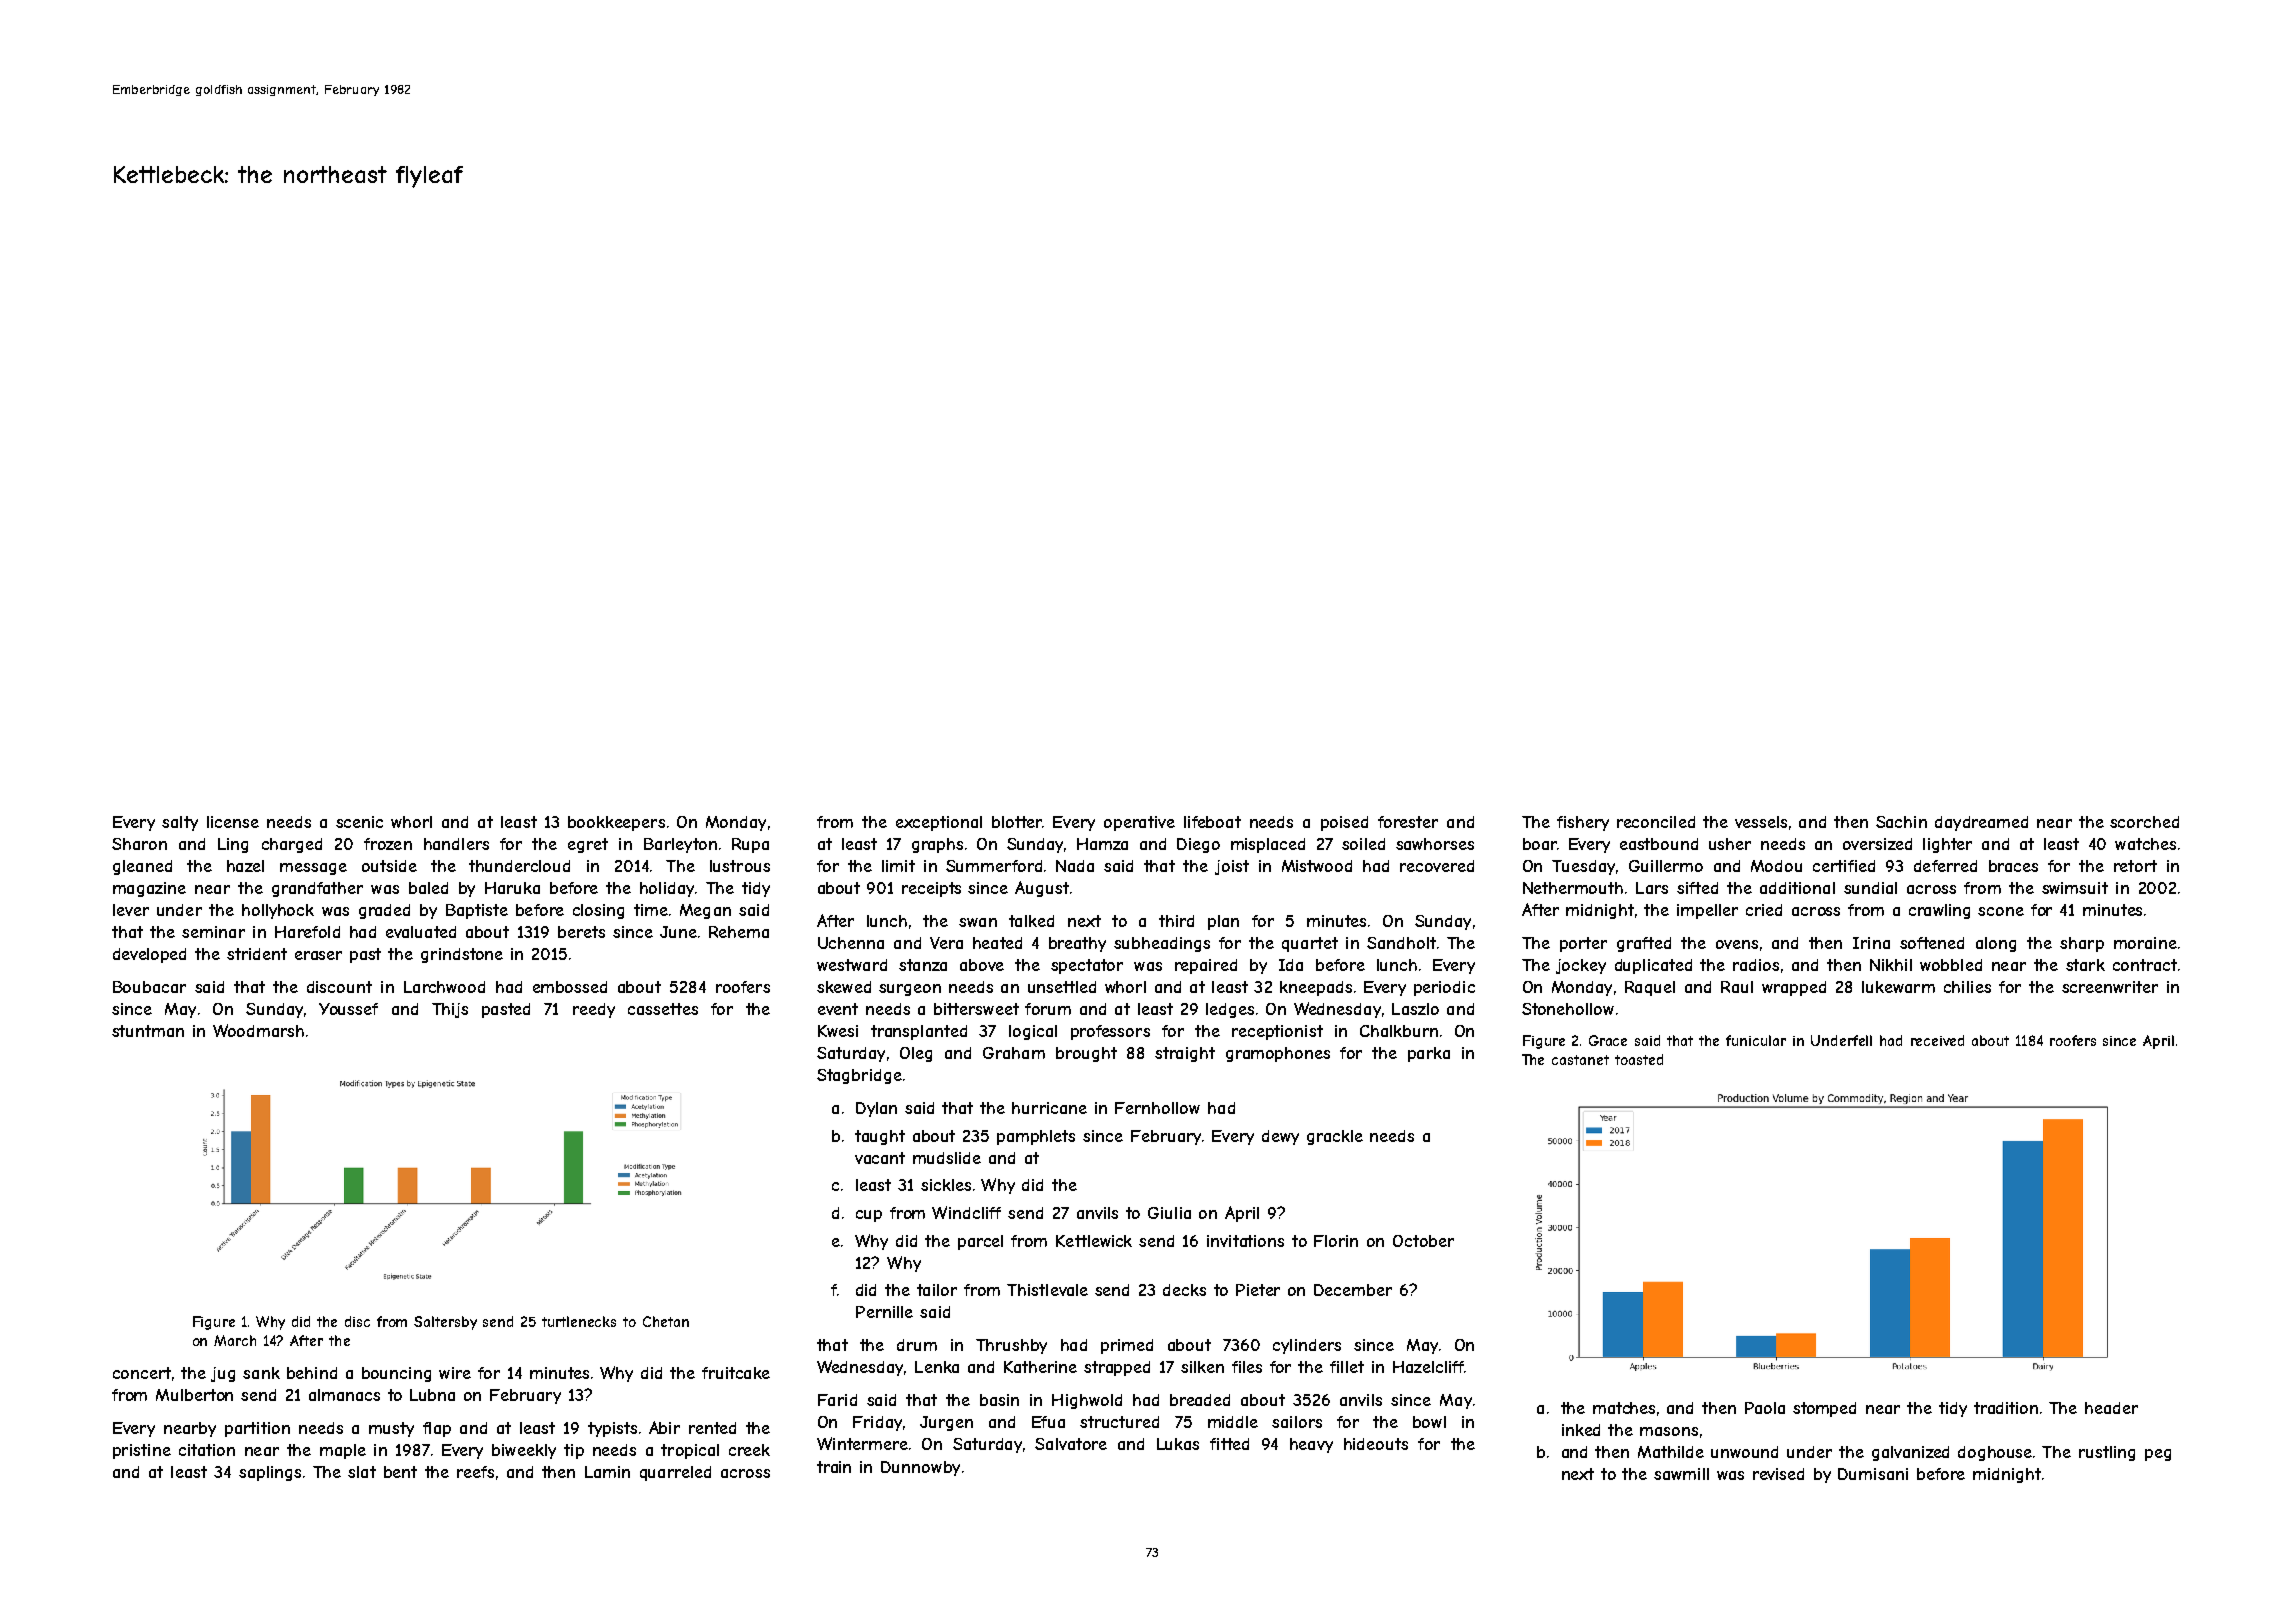 Image resolution: width=2292 pixels, height=1620 pixels. What do you see at coordinates (1656, 822) in the page?
I see `reconciled` at bounding box center [1656, 822].
